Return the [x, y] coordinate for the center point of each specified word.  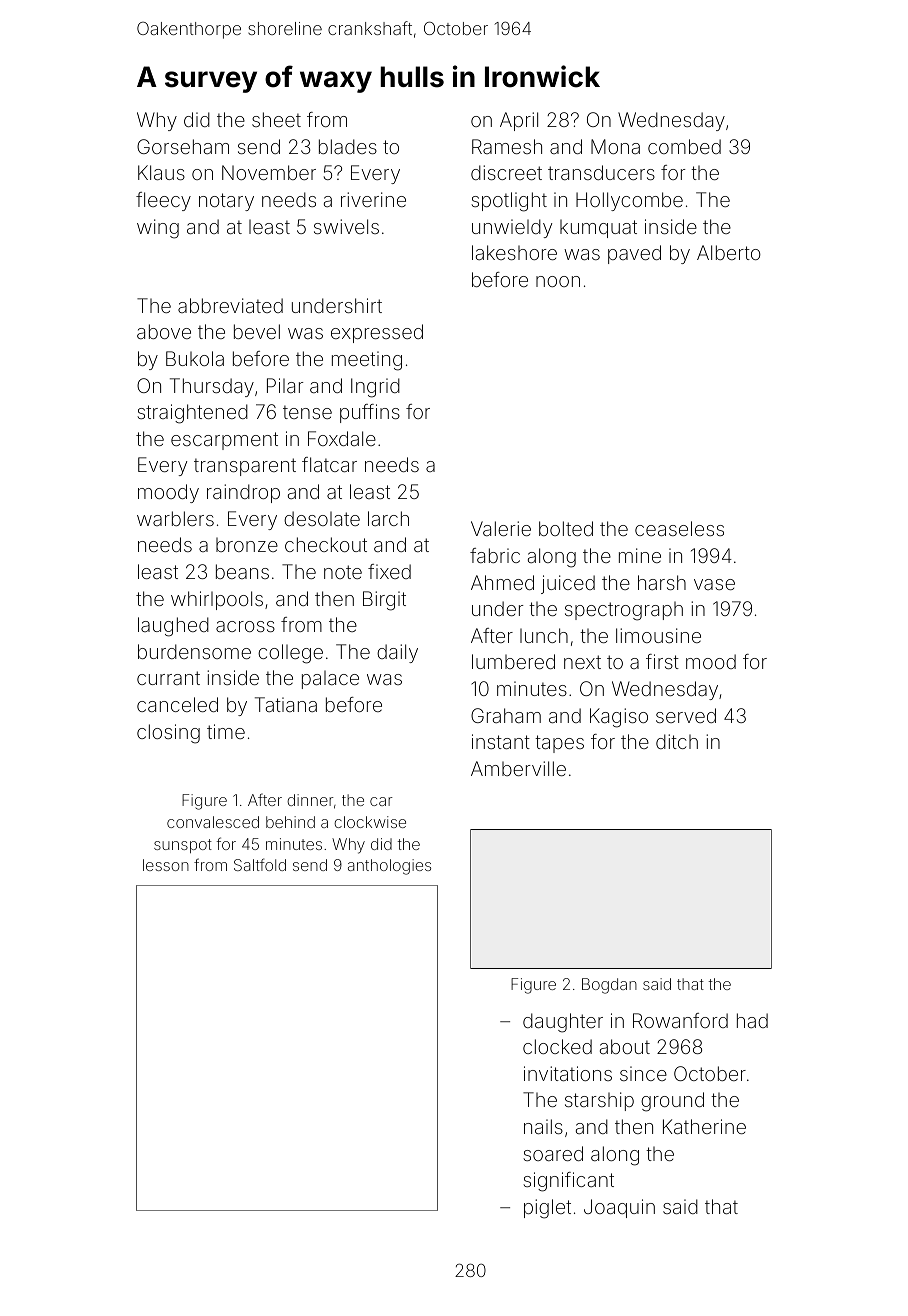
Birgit [384, 601]
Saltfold [260, 864]
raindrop [243, 493]
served [686, 715]
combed [684, 146]
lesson [166, 865]
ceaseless [679, 528]
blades [348, 146]
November [269, 172]
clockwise [370, 822]
